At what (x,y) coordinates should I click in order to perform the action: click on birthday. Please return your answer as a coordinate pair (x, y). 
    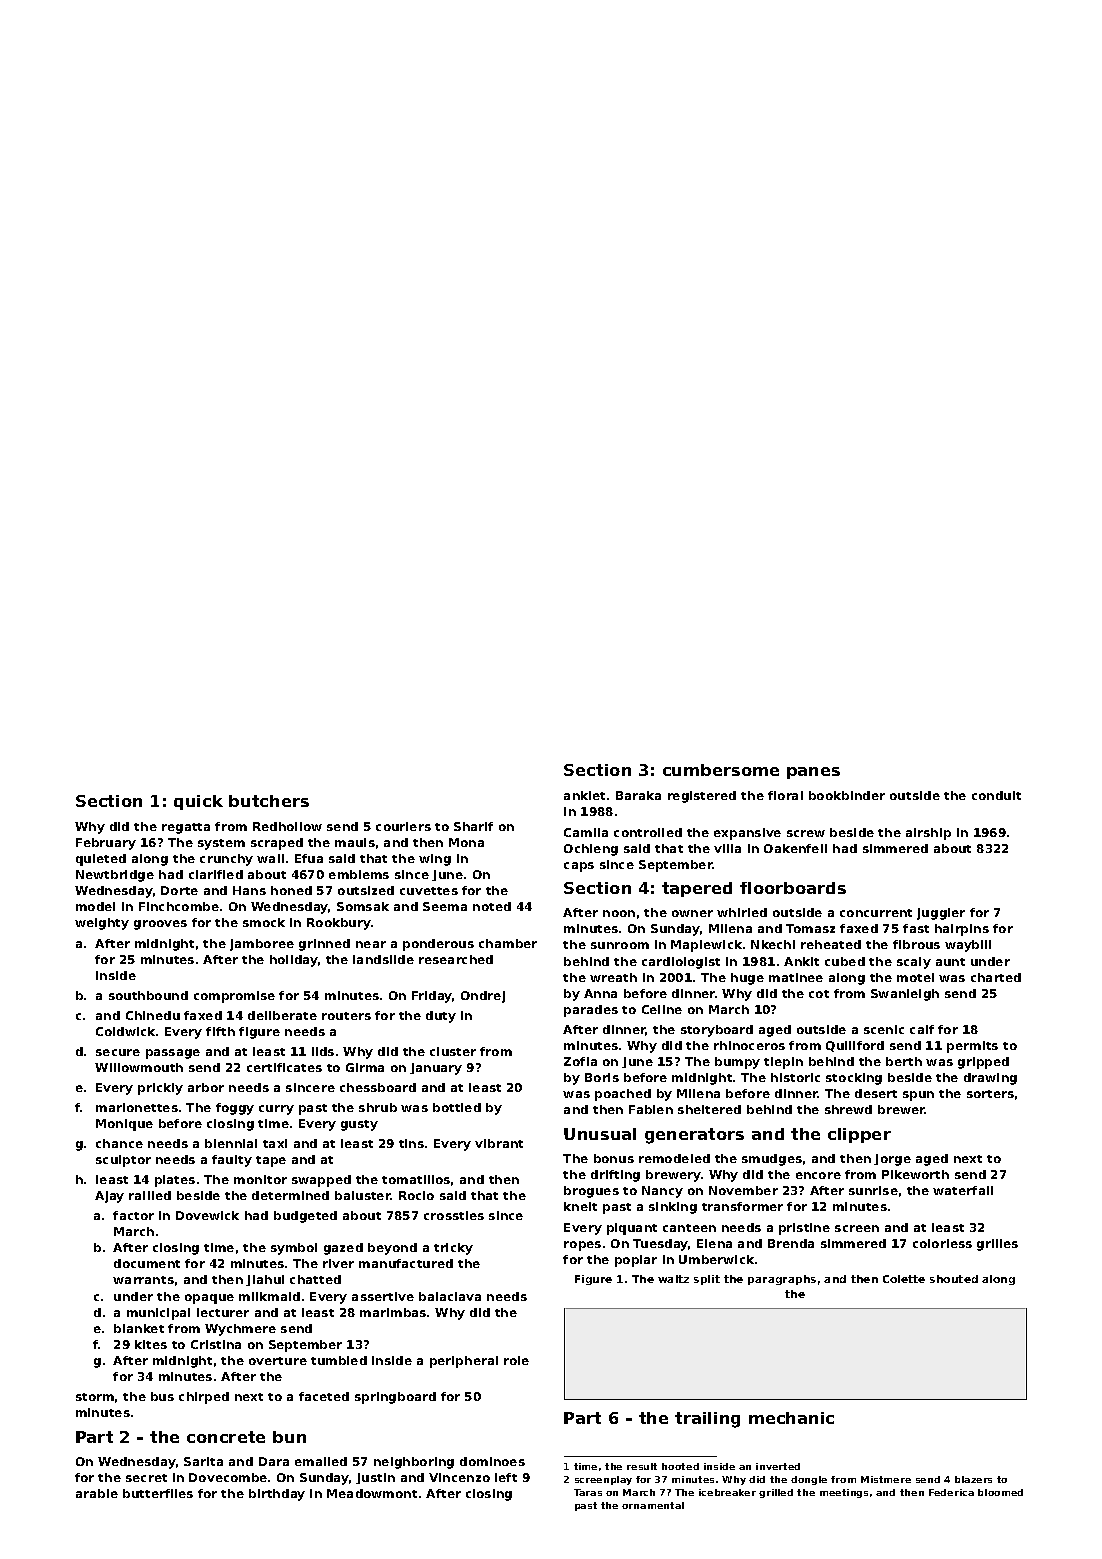
    Looking at the image, I should click on (277, 1495).
